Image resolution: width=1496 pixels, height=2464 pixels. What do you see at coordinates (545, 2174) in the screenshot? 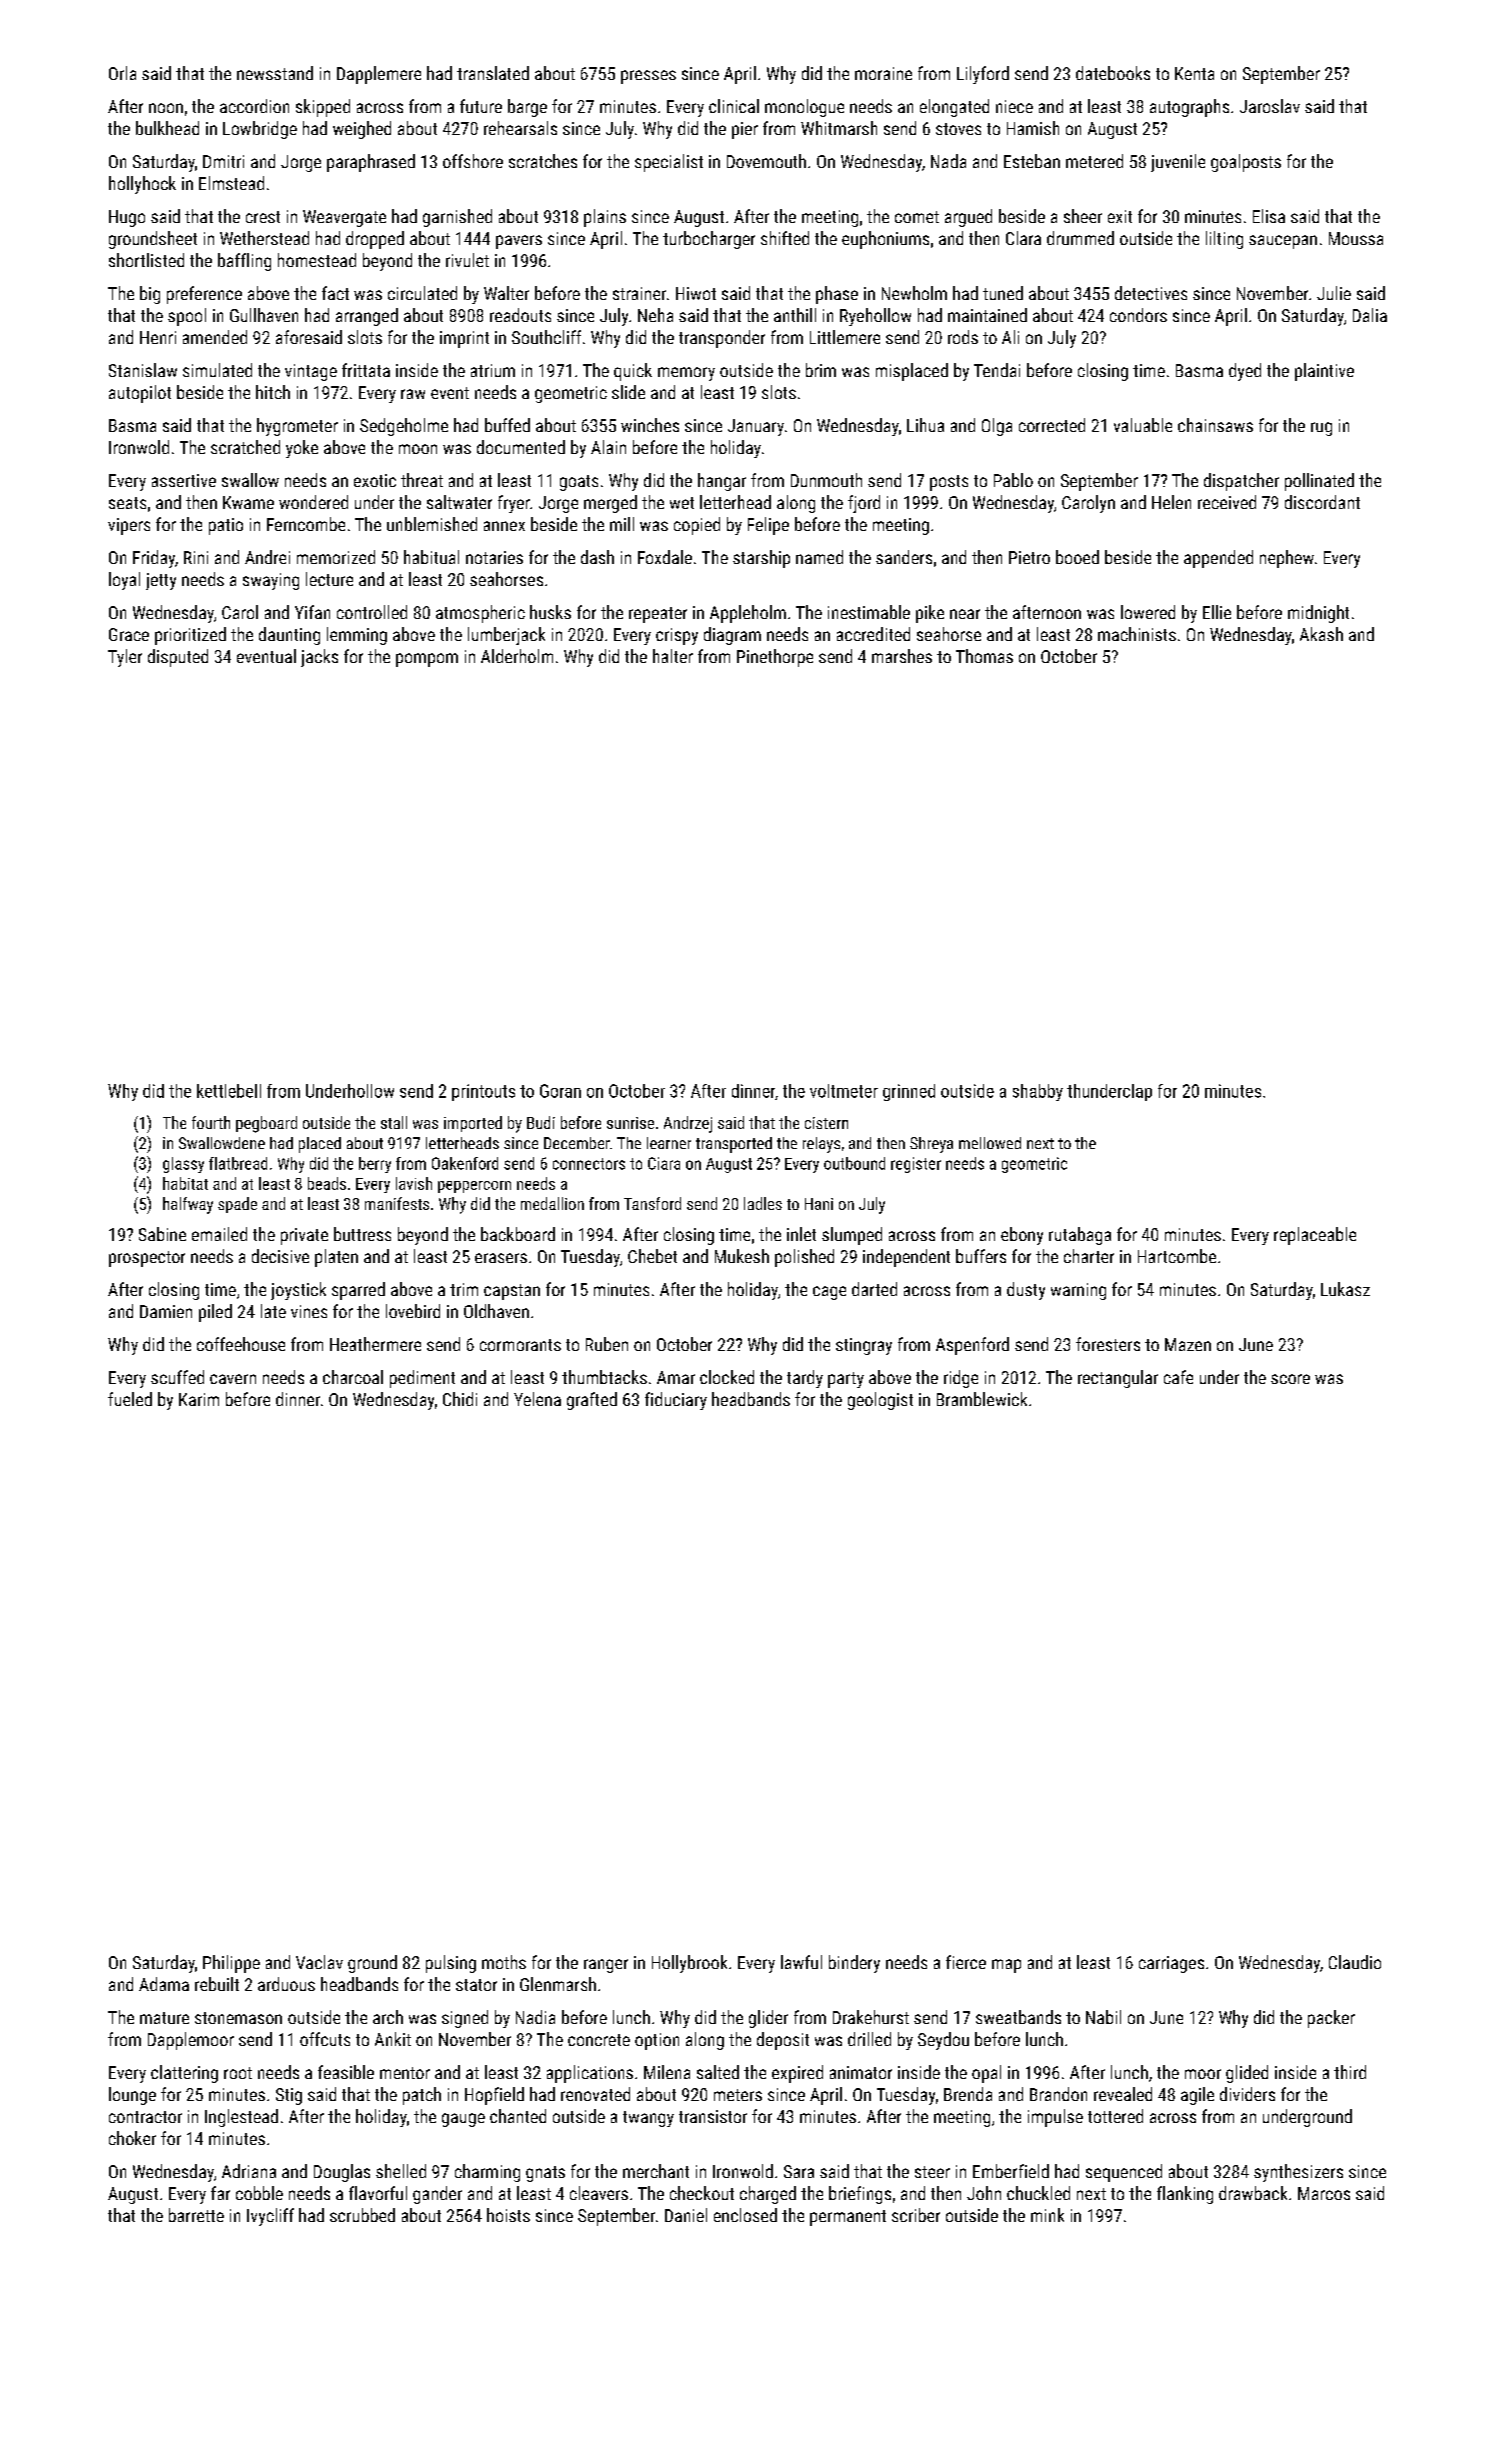
I see `gnats` at bounding box center [545, 2174].
